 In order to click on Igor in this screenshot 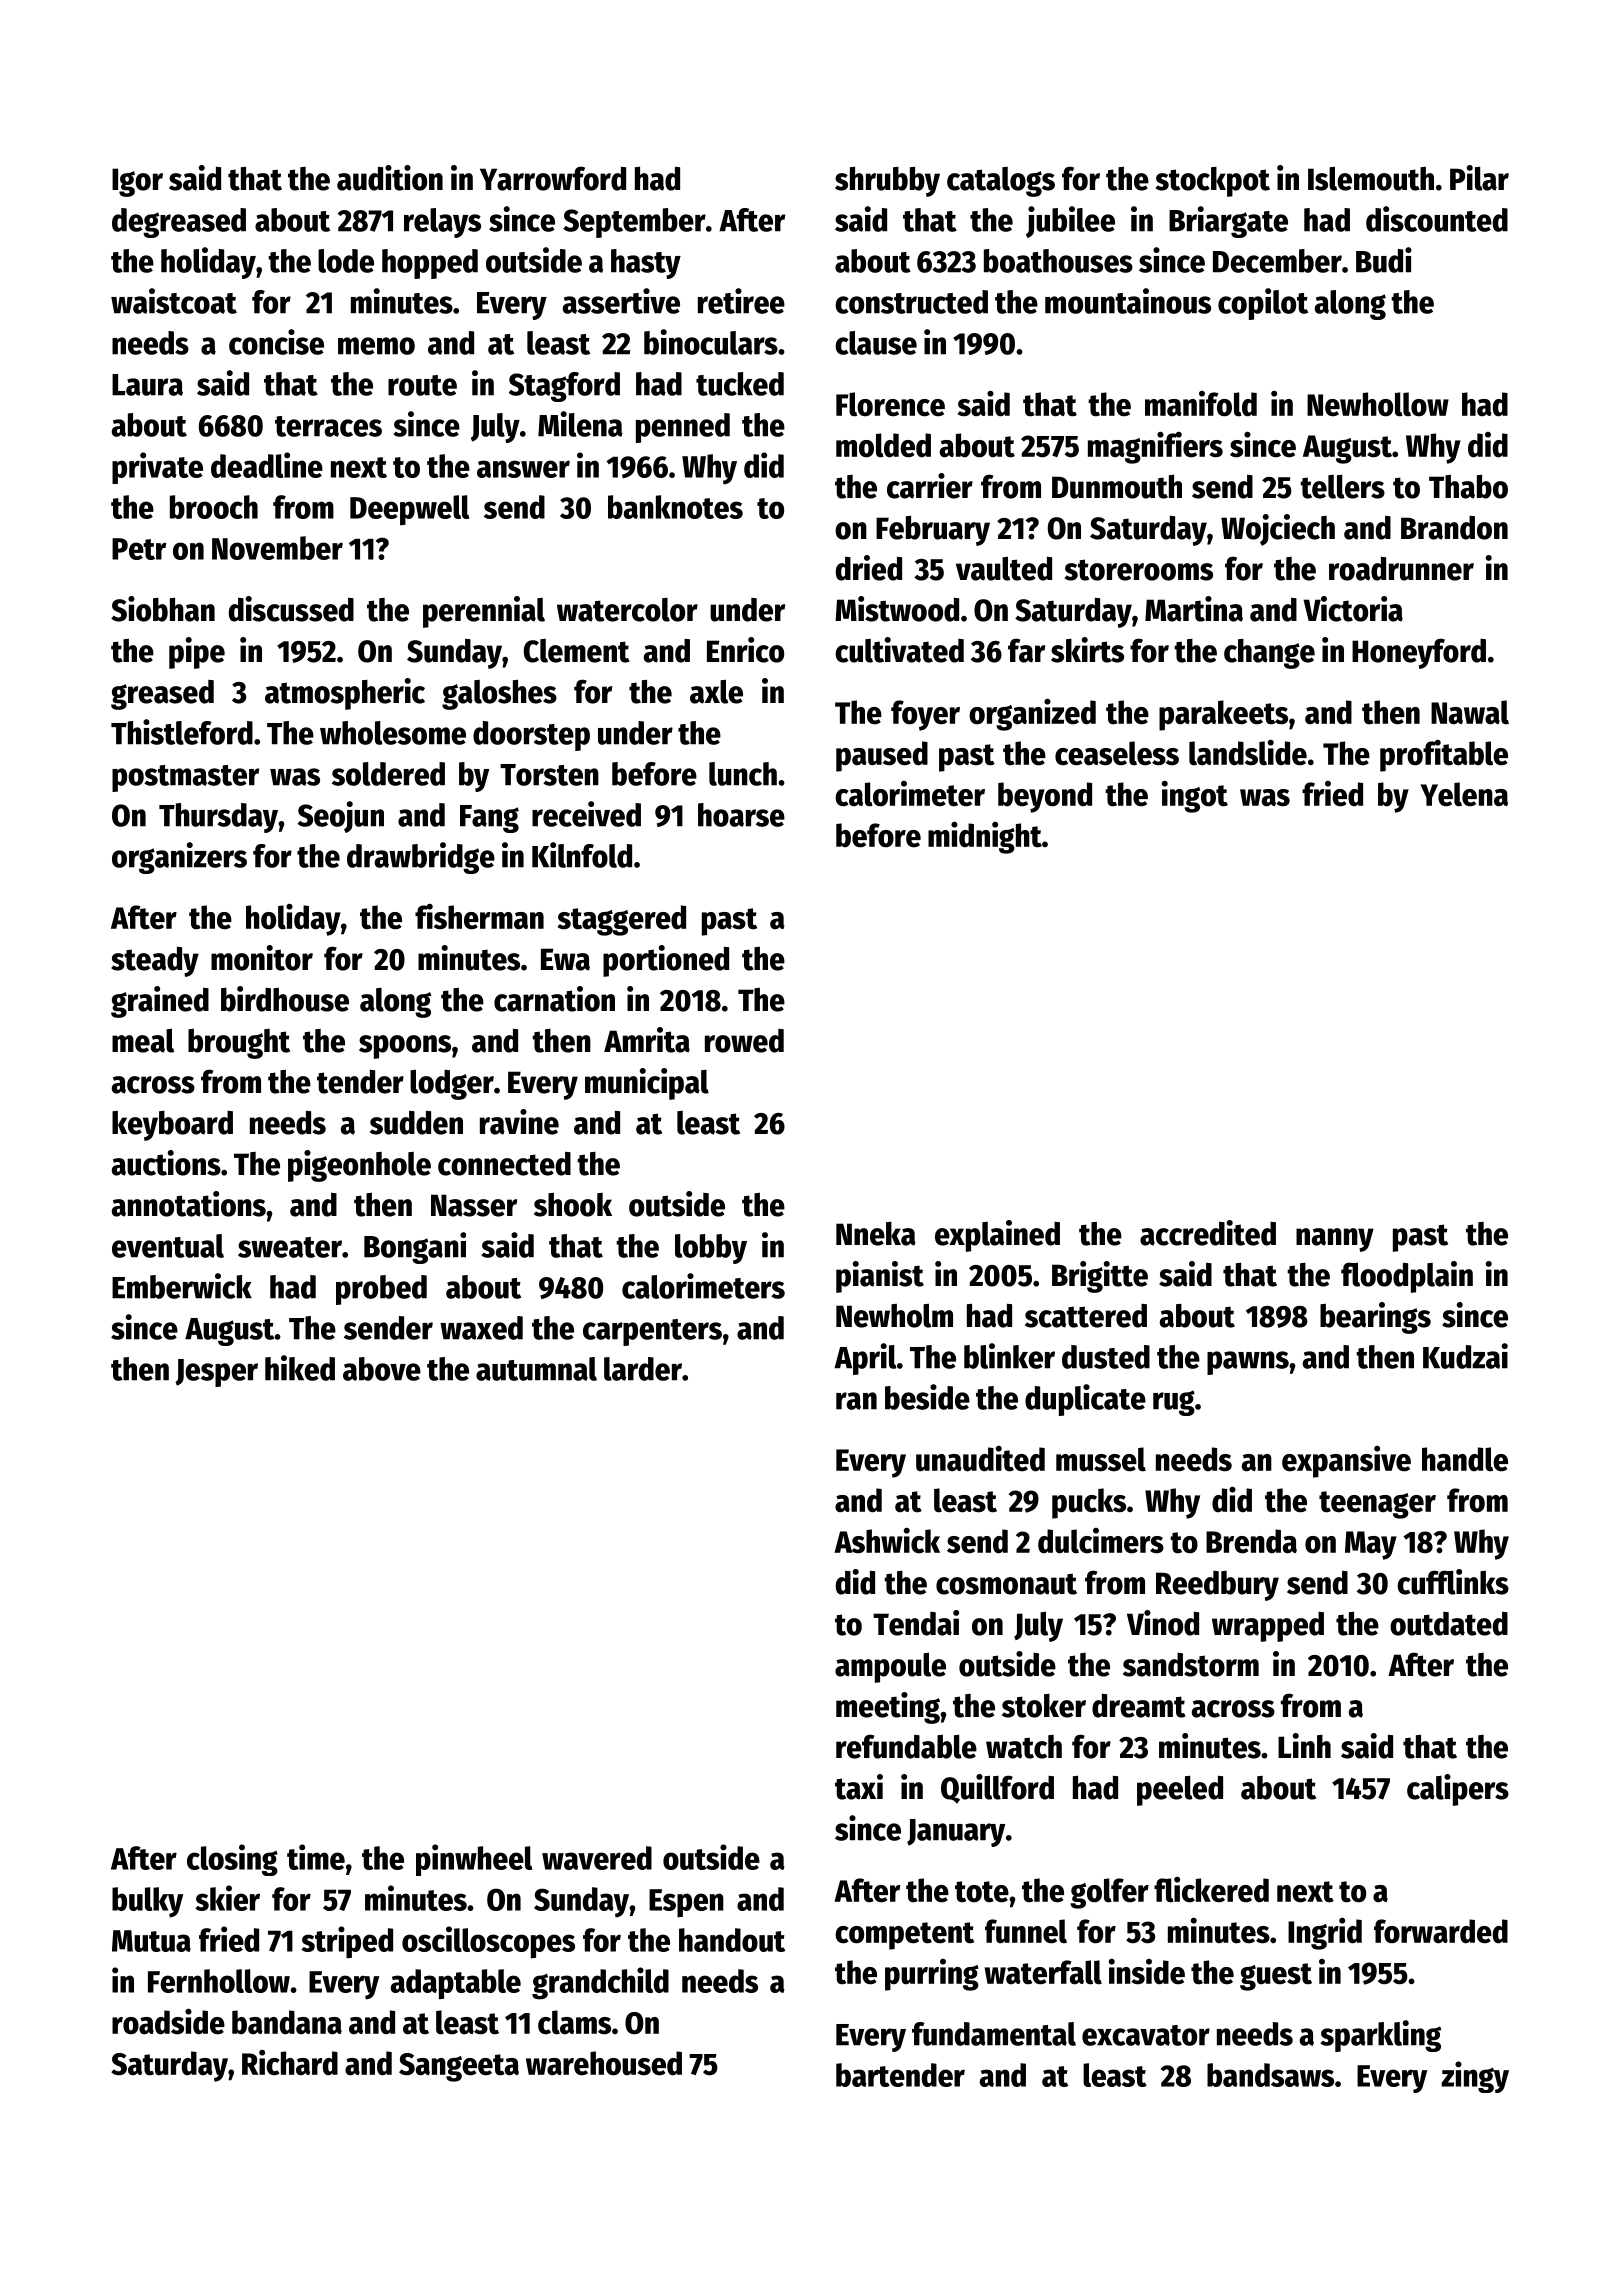, I will do `click(137, 182)`.
